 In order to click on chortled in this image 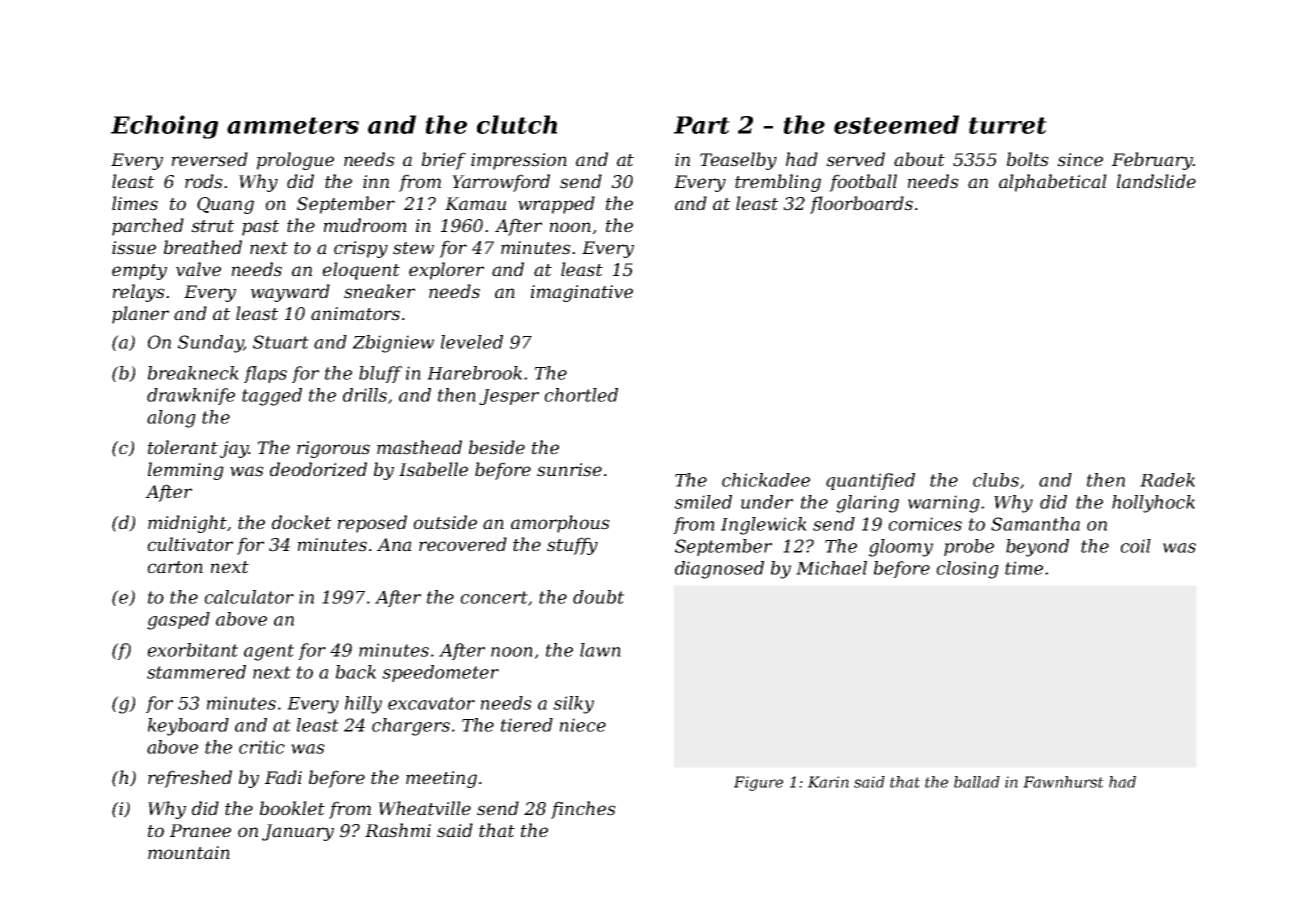, I will do `click(581, 395)`.
